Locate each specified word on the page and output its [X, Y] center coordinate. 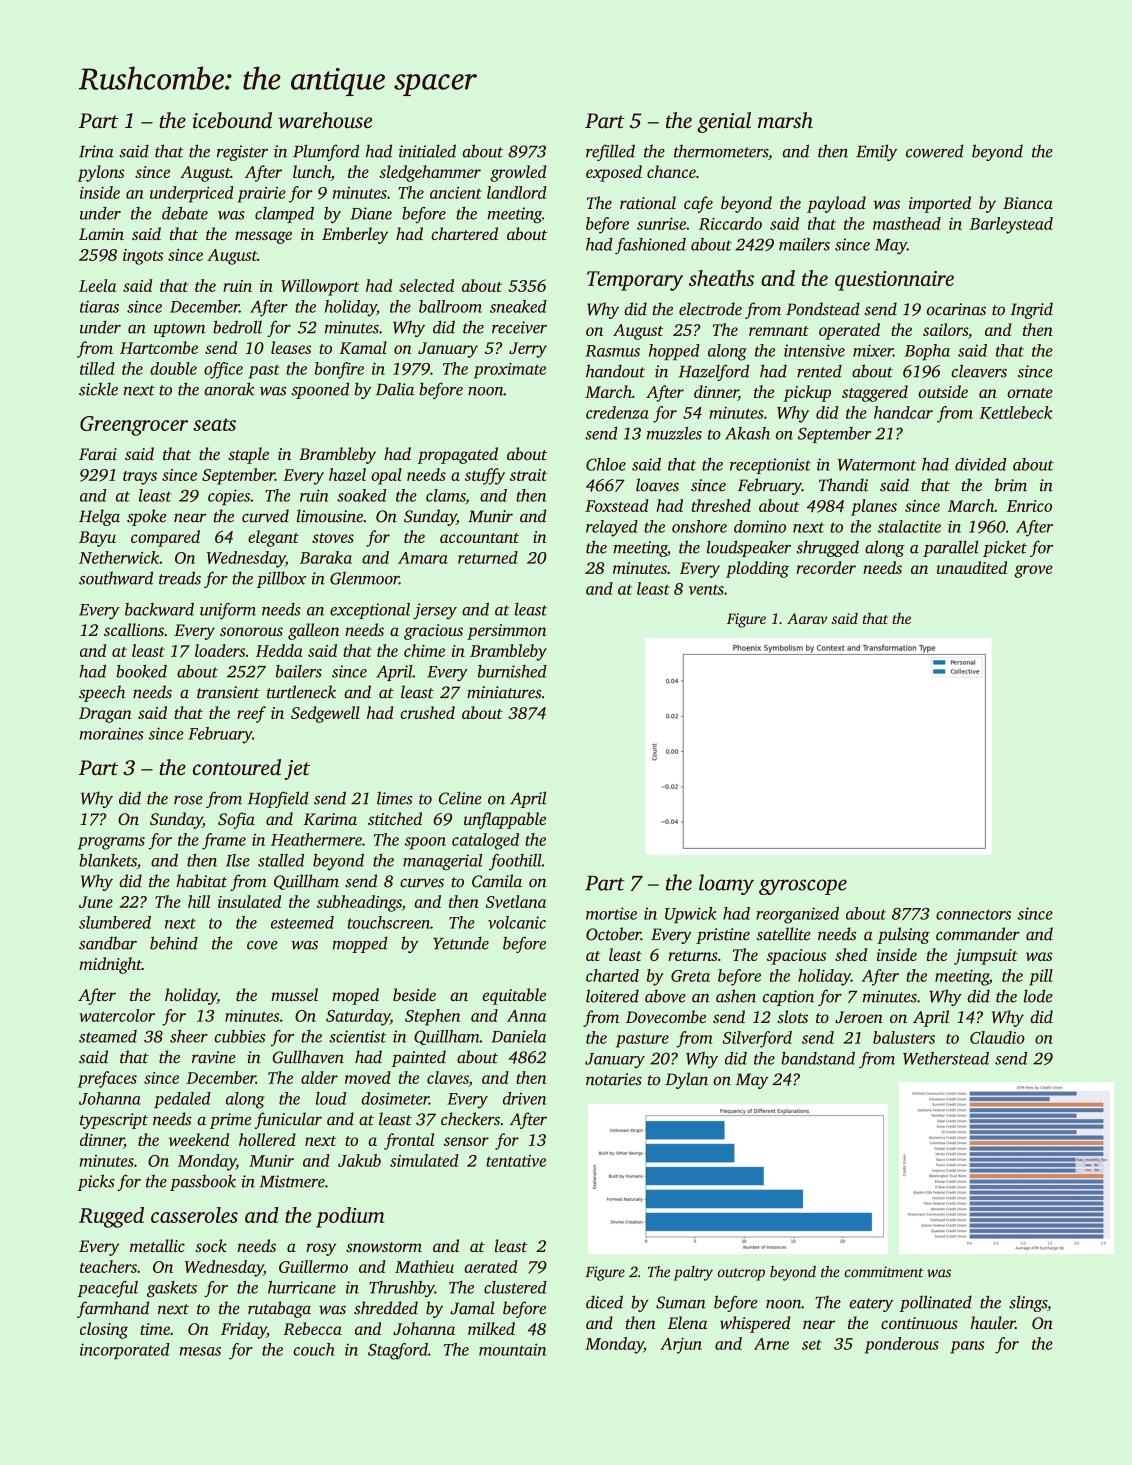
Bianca [1028, 203]
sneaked [518, 306]
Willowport [320, 287]
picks [96, 1182]
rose [188, 800]
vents [706, 590]
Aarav [807, 618]
